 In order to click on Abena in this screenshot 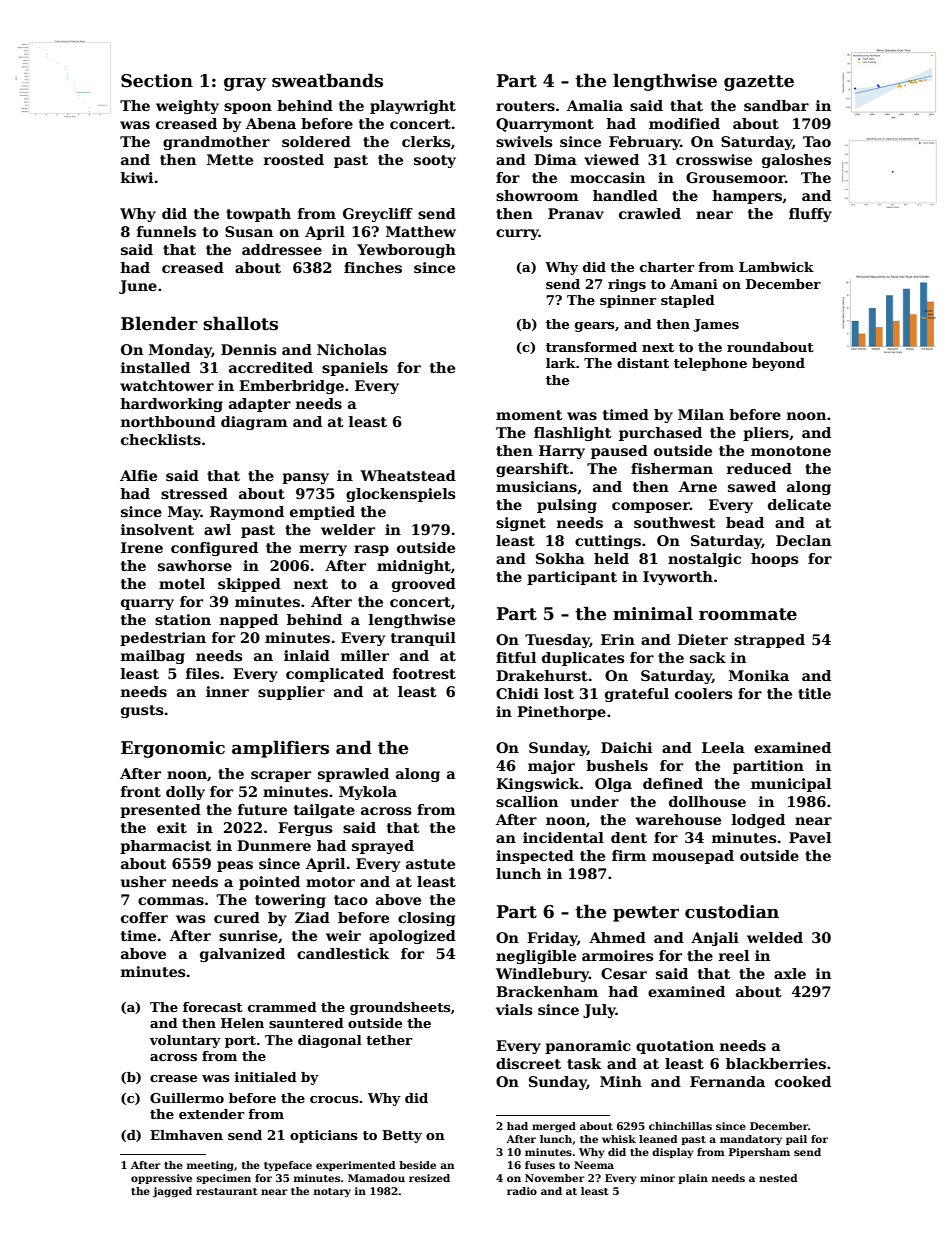, I will do `click(271, 123)`.
